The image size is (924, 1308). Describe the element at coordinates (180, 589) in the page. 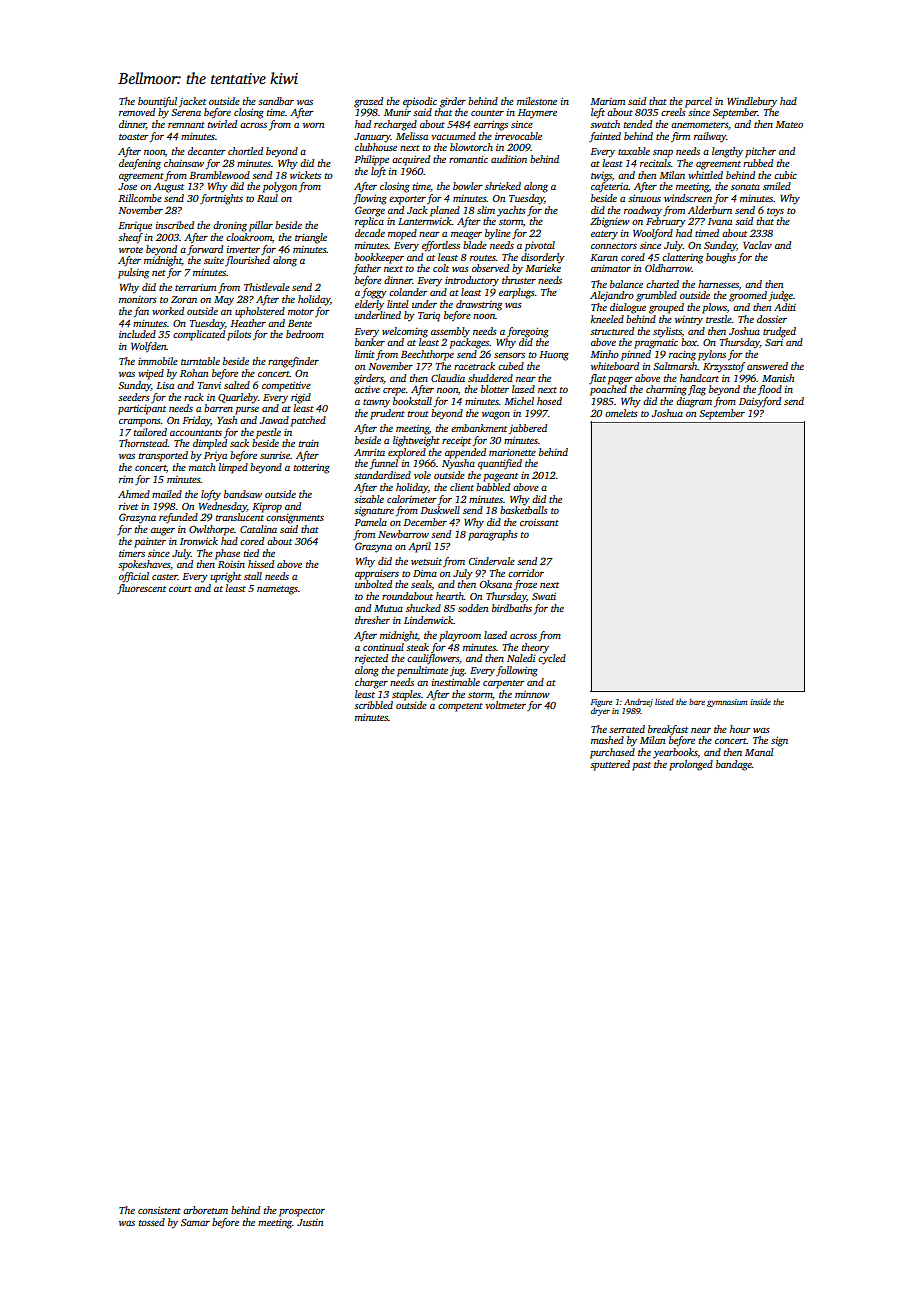

I see `court` at that location.
